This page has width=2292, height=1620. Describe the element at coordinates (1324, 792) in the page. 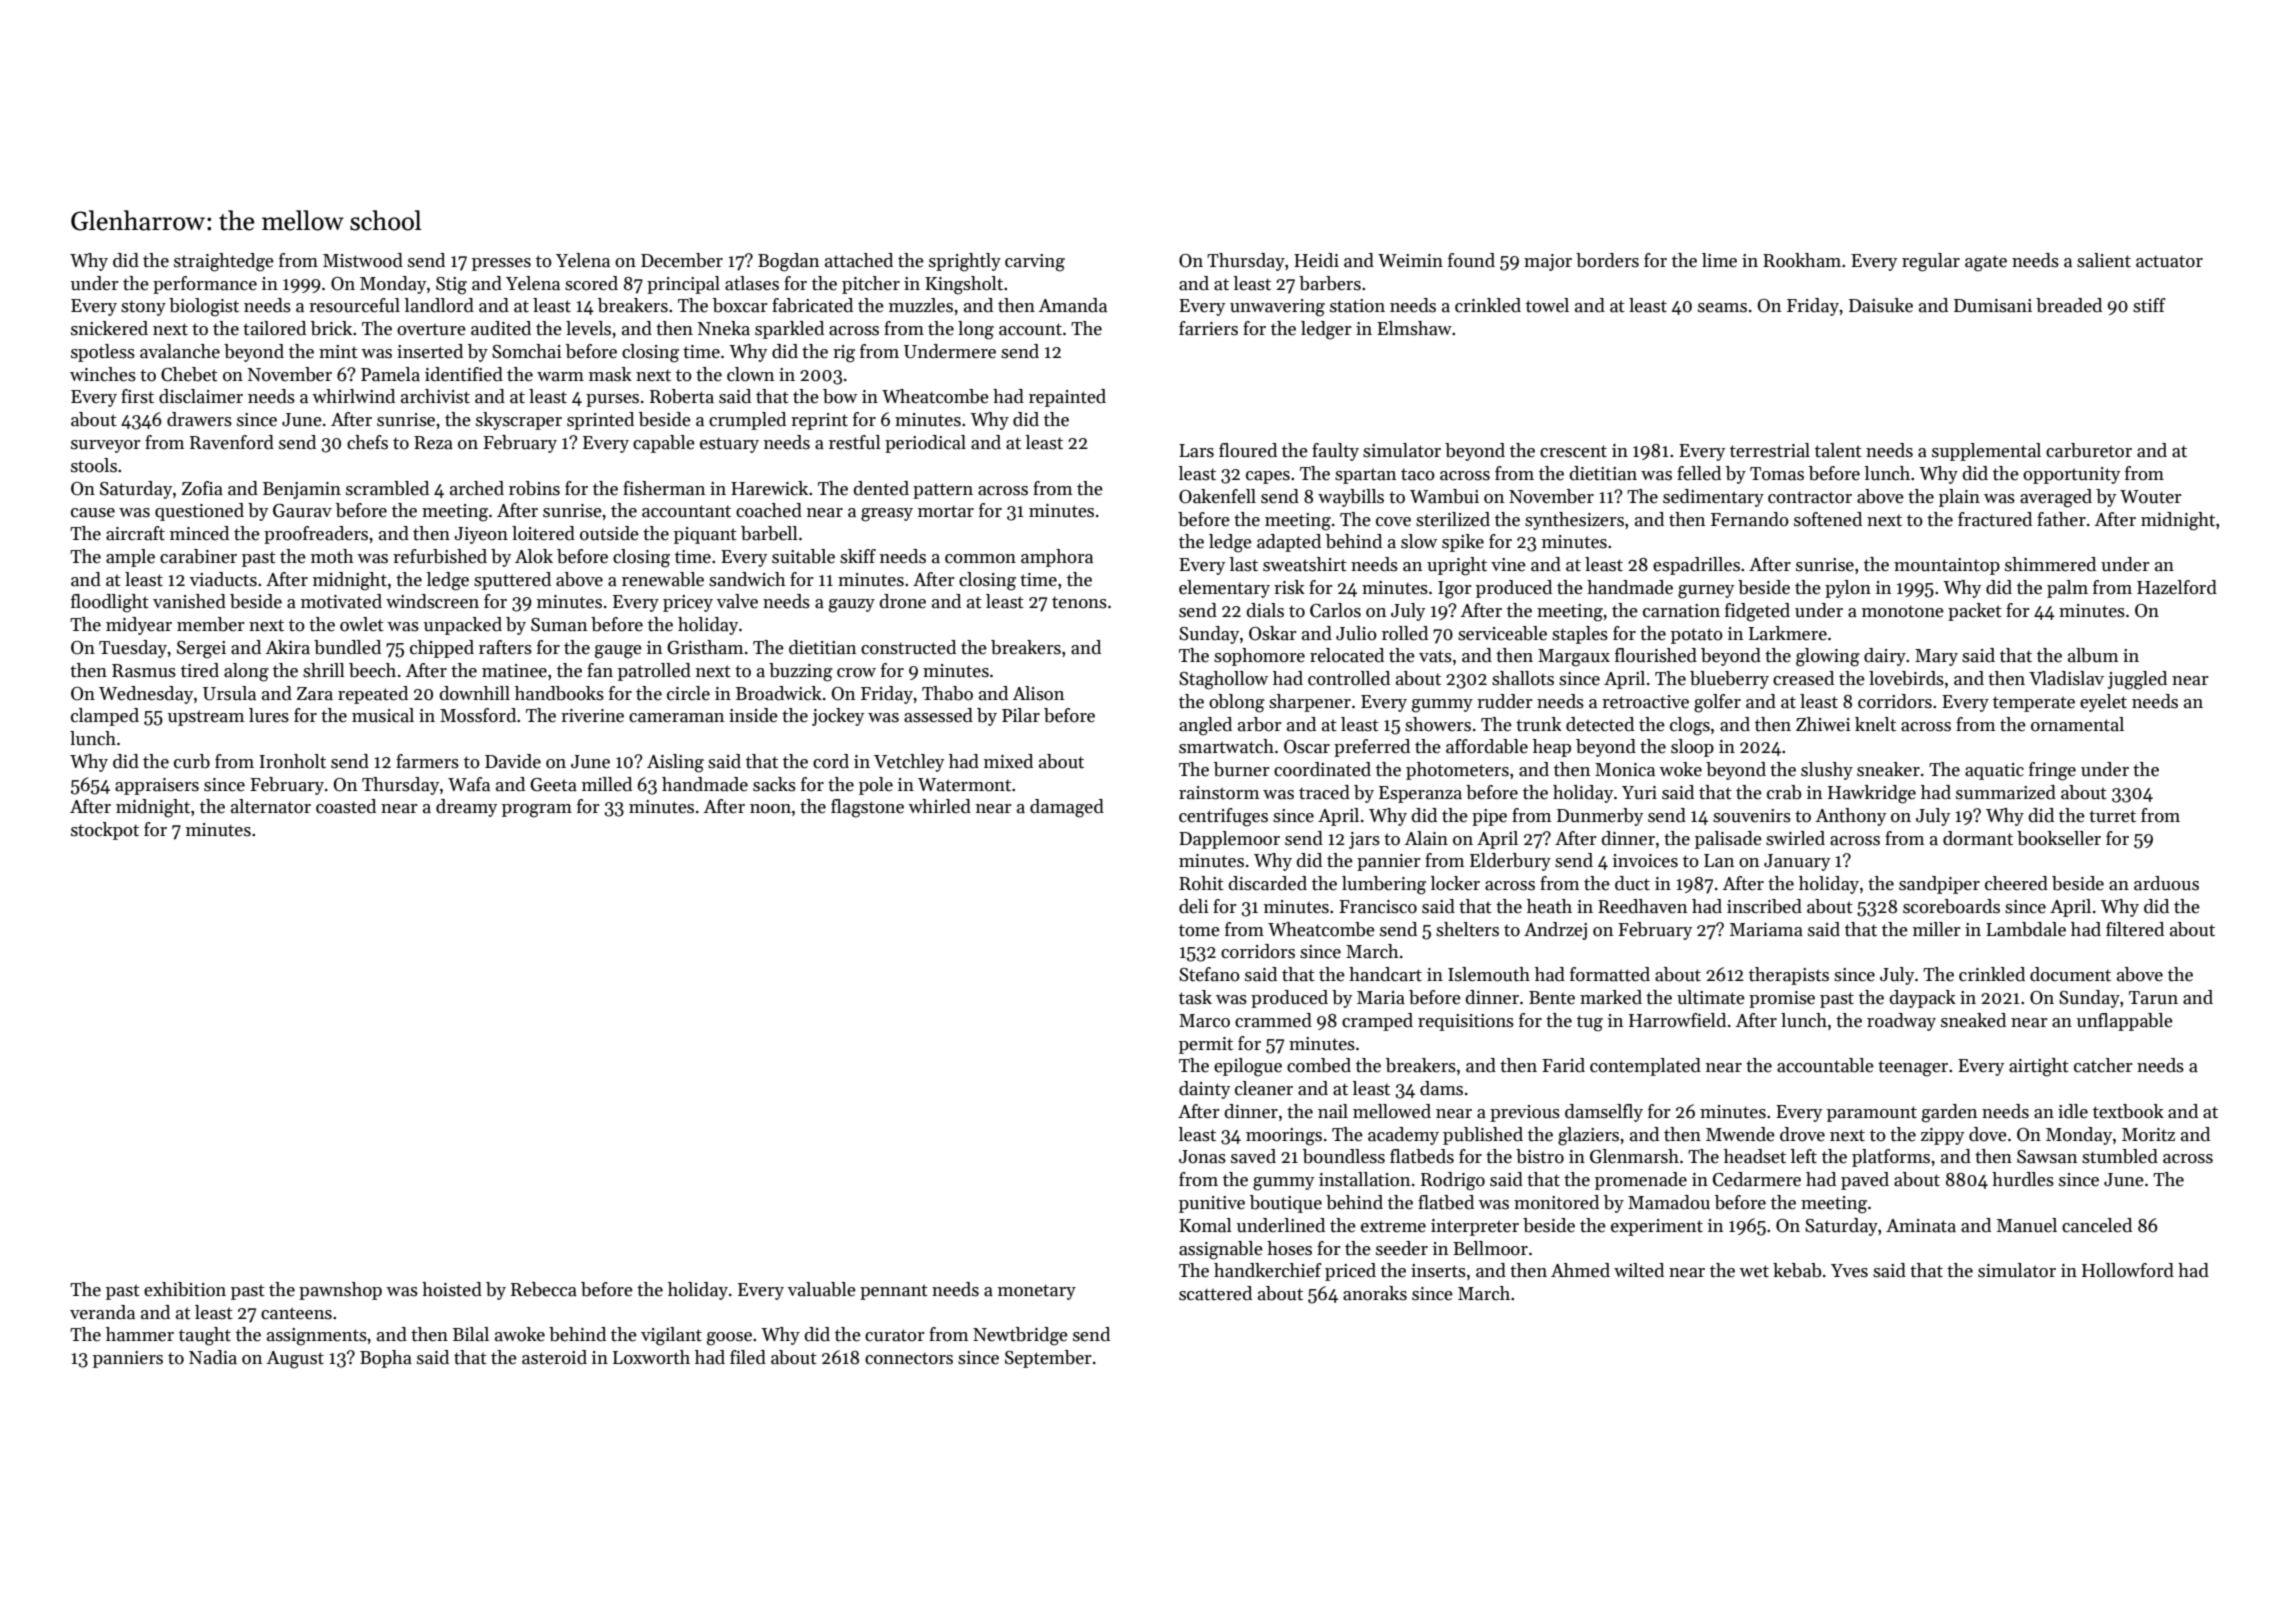

I see `traced` at that location.
